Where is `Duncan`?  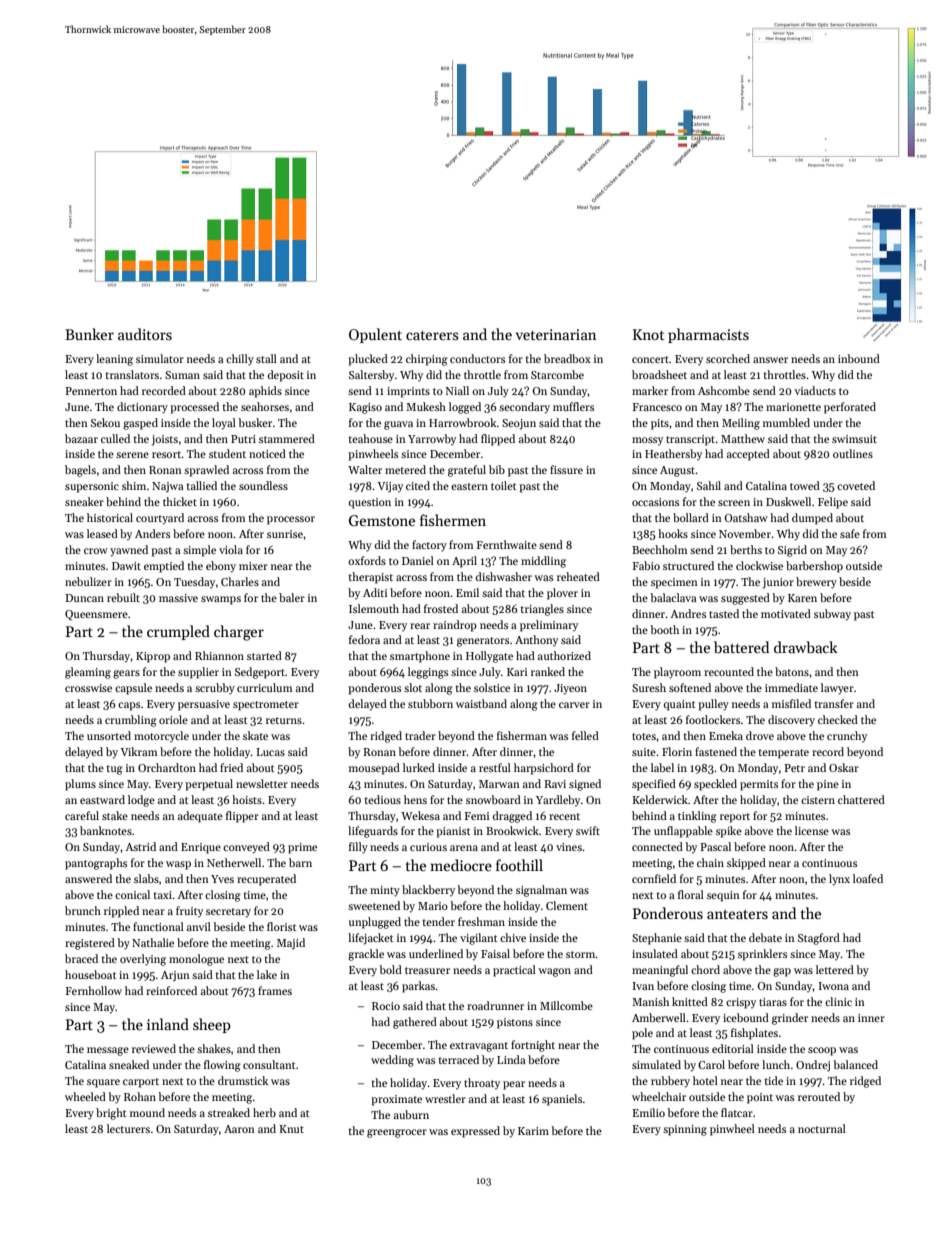
Duncan is located at coordinates (85, 598).
